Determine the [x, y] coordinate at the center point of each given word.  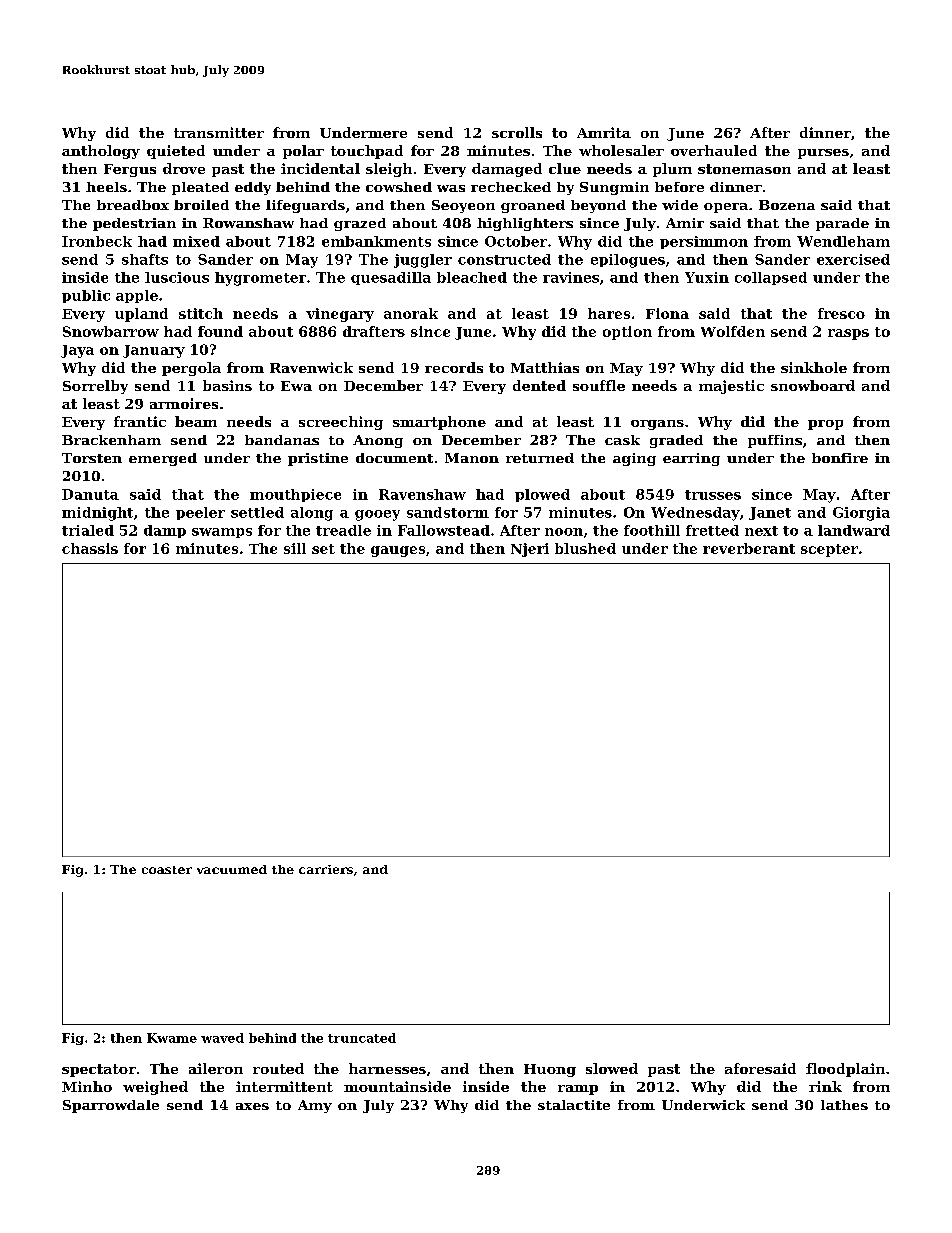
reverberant [749, 548]
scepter [829, 550]
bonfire [840, 458]
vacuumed [232, 869]
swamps [222, 533]
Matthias [545, 367]
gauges [398, 551]
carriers [326, 869]
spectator [99, 1070]
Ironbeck [97, 241]
